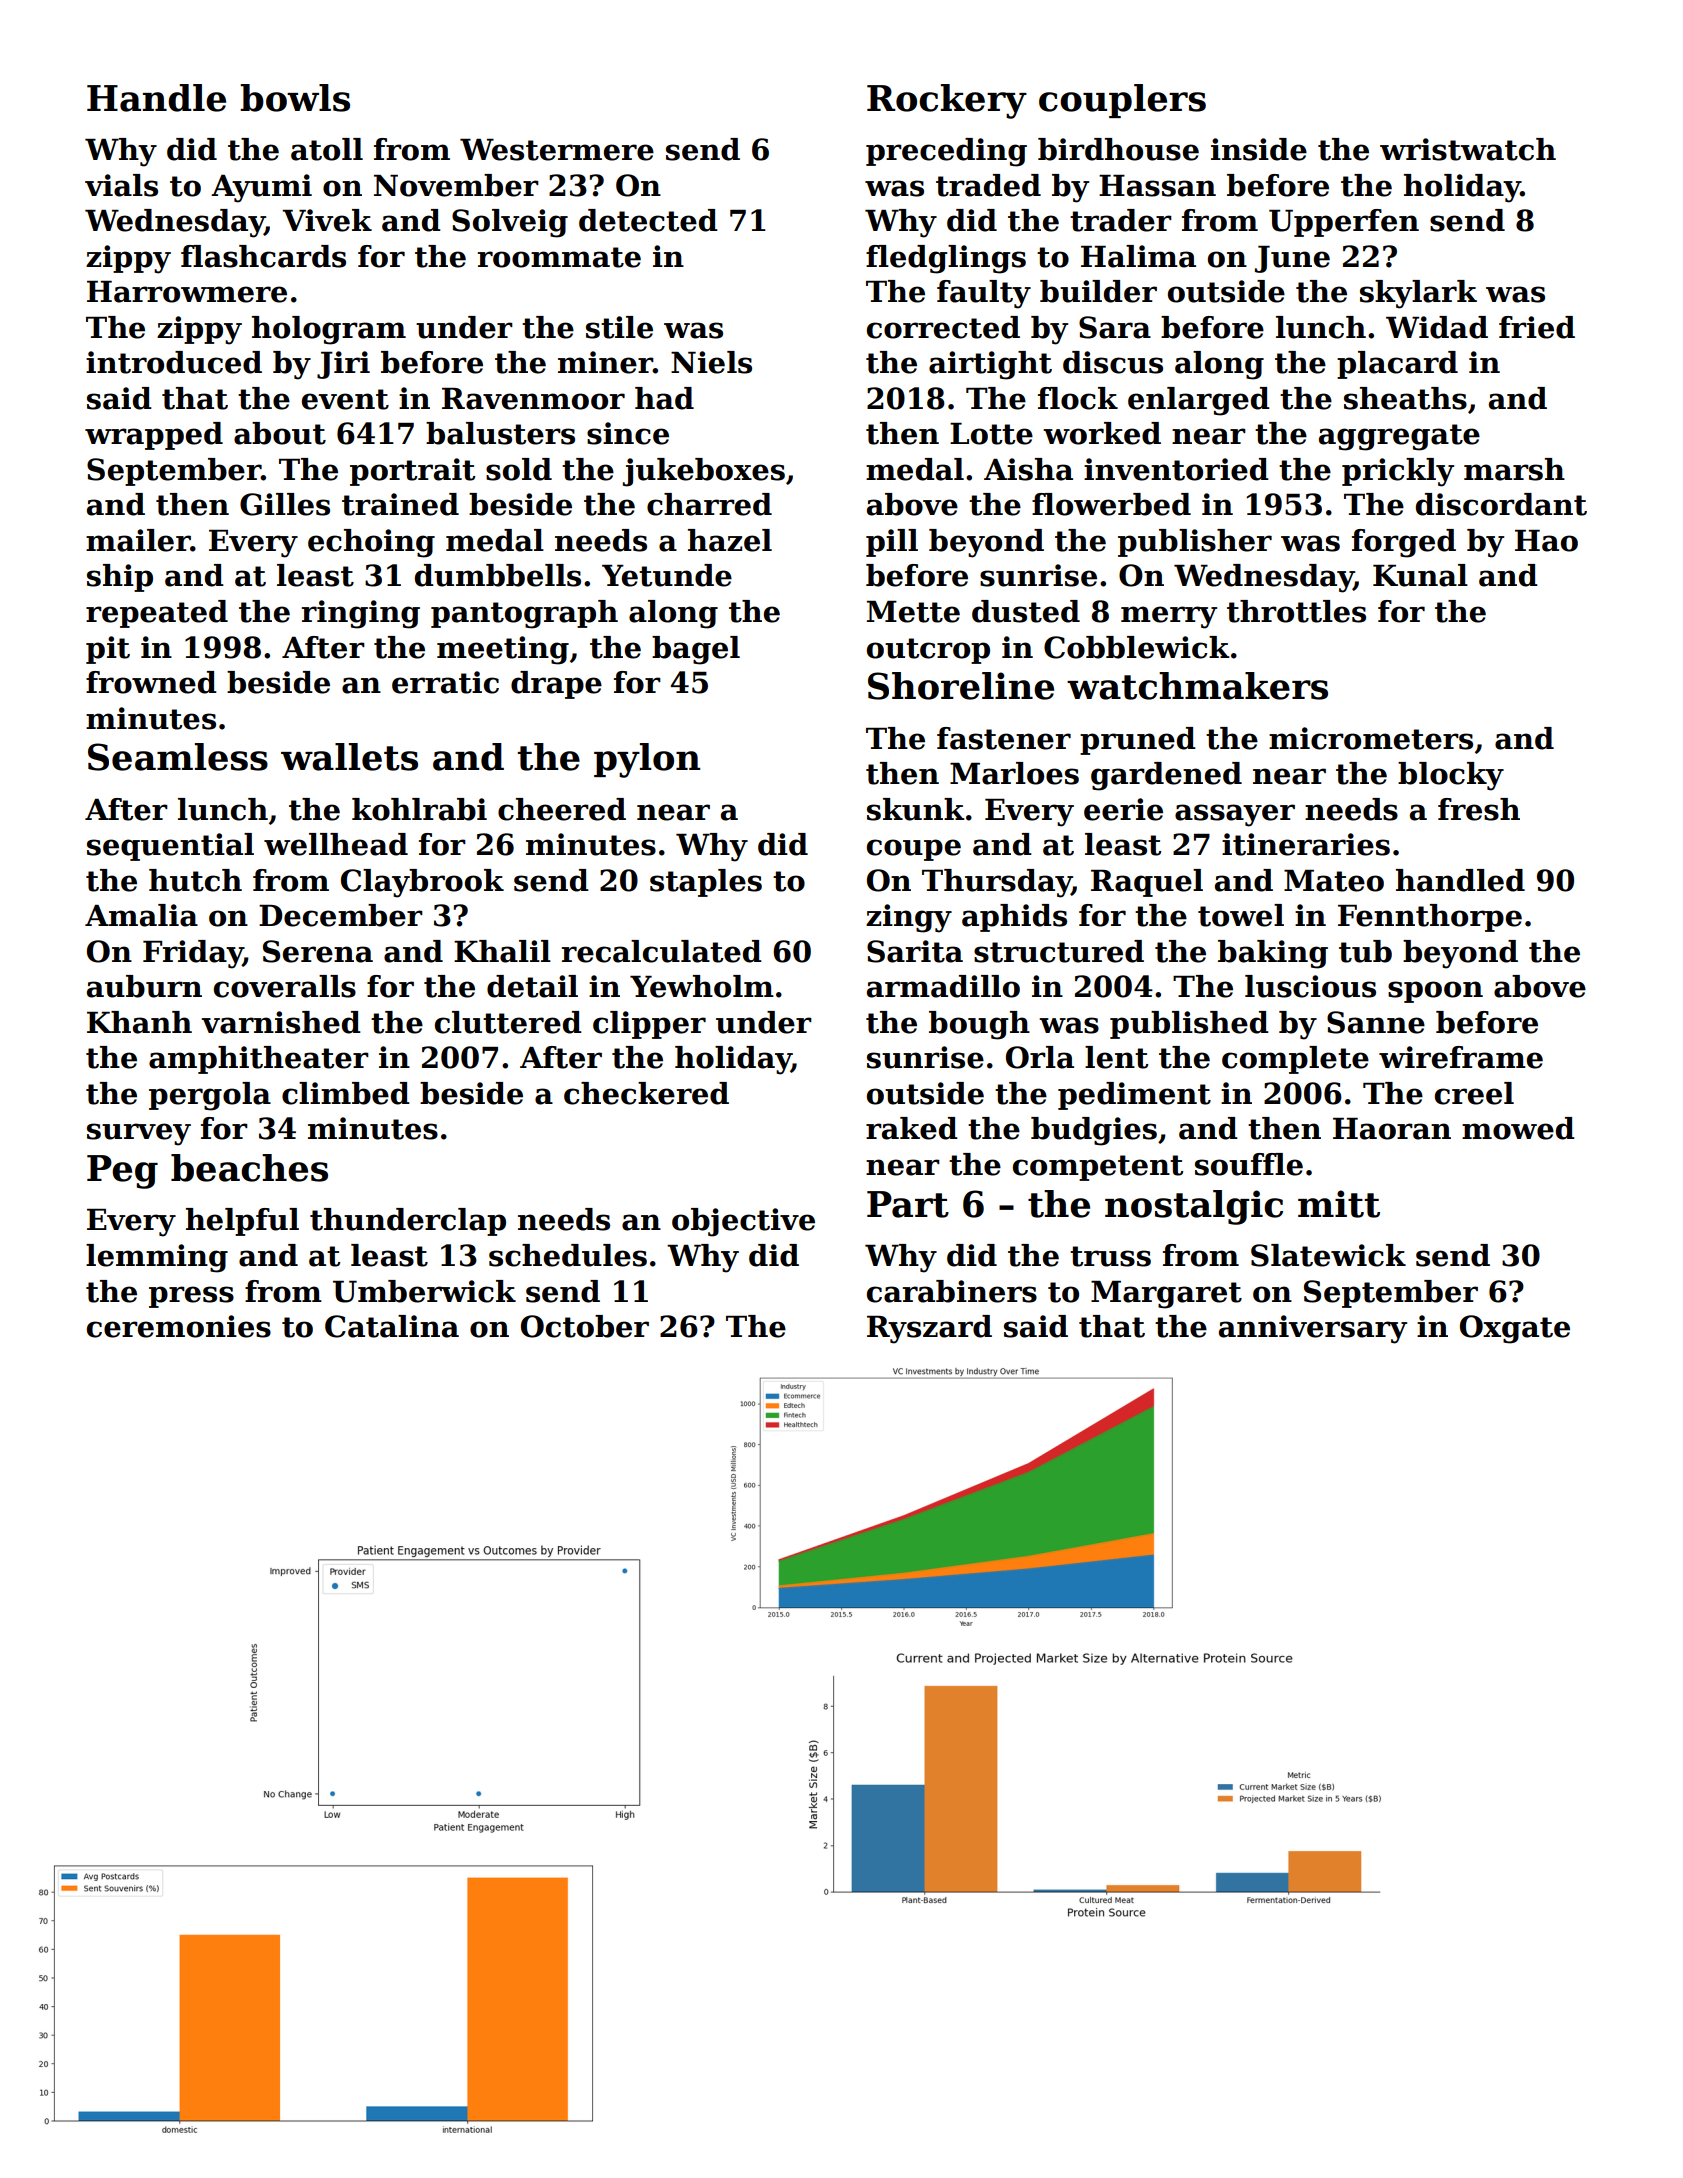 This page has width=1683, height=2178. What do you see at coordinates (916, 809) in the page?
I see `skunk` at bounding box center [916, 809].
